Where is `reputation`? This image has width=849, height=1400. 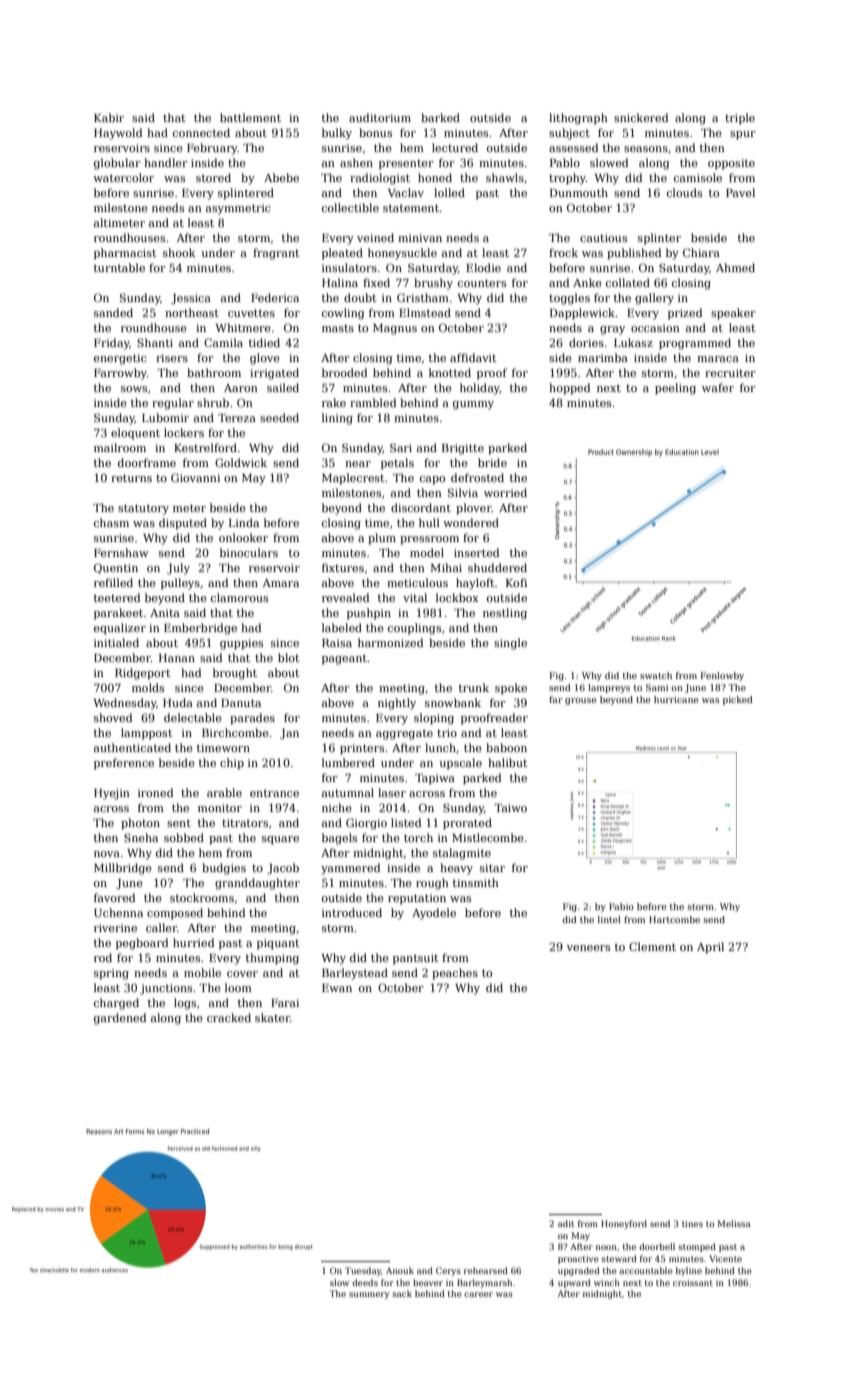 reputation is located at coordinates (417, 899).
